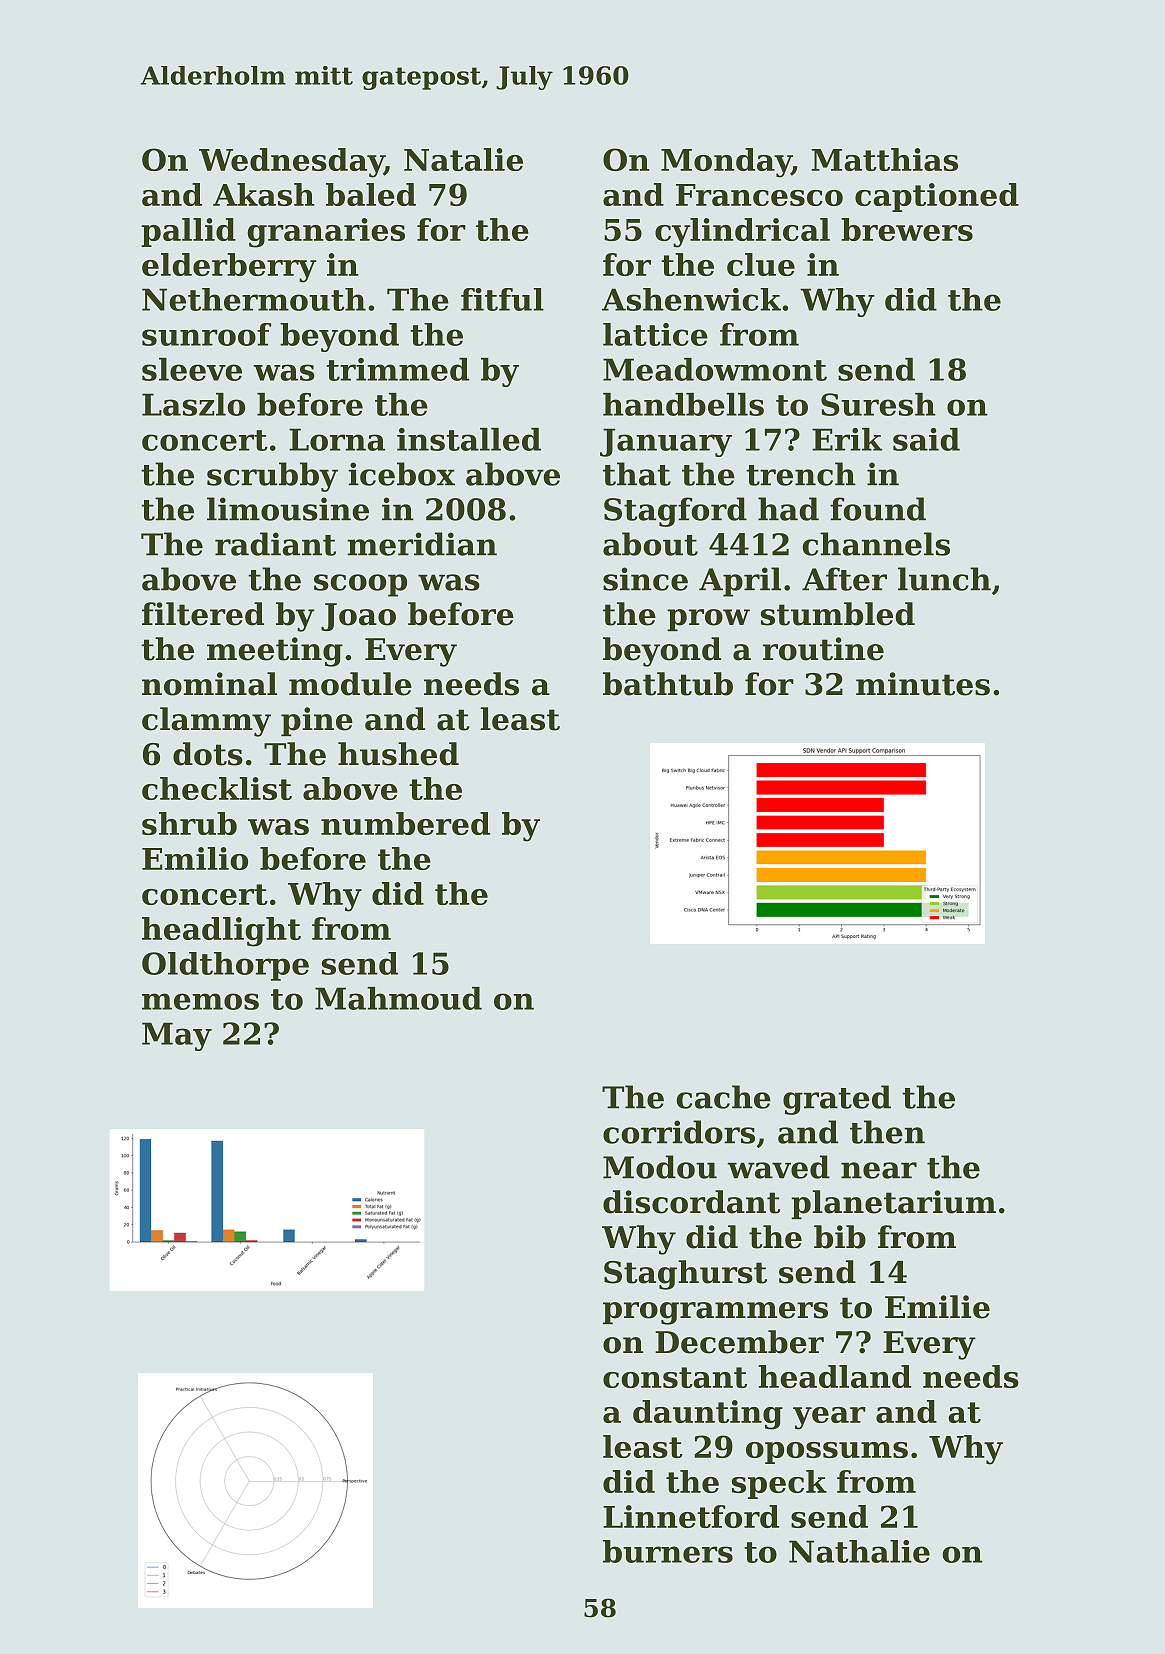 The height and width of the screenshot is (1654, 1165). Describe the element at coordinates (884, 159) in the screenshot. I see `Matthias` at that location.
